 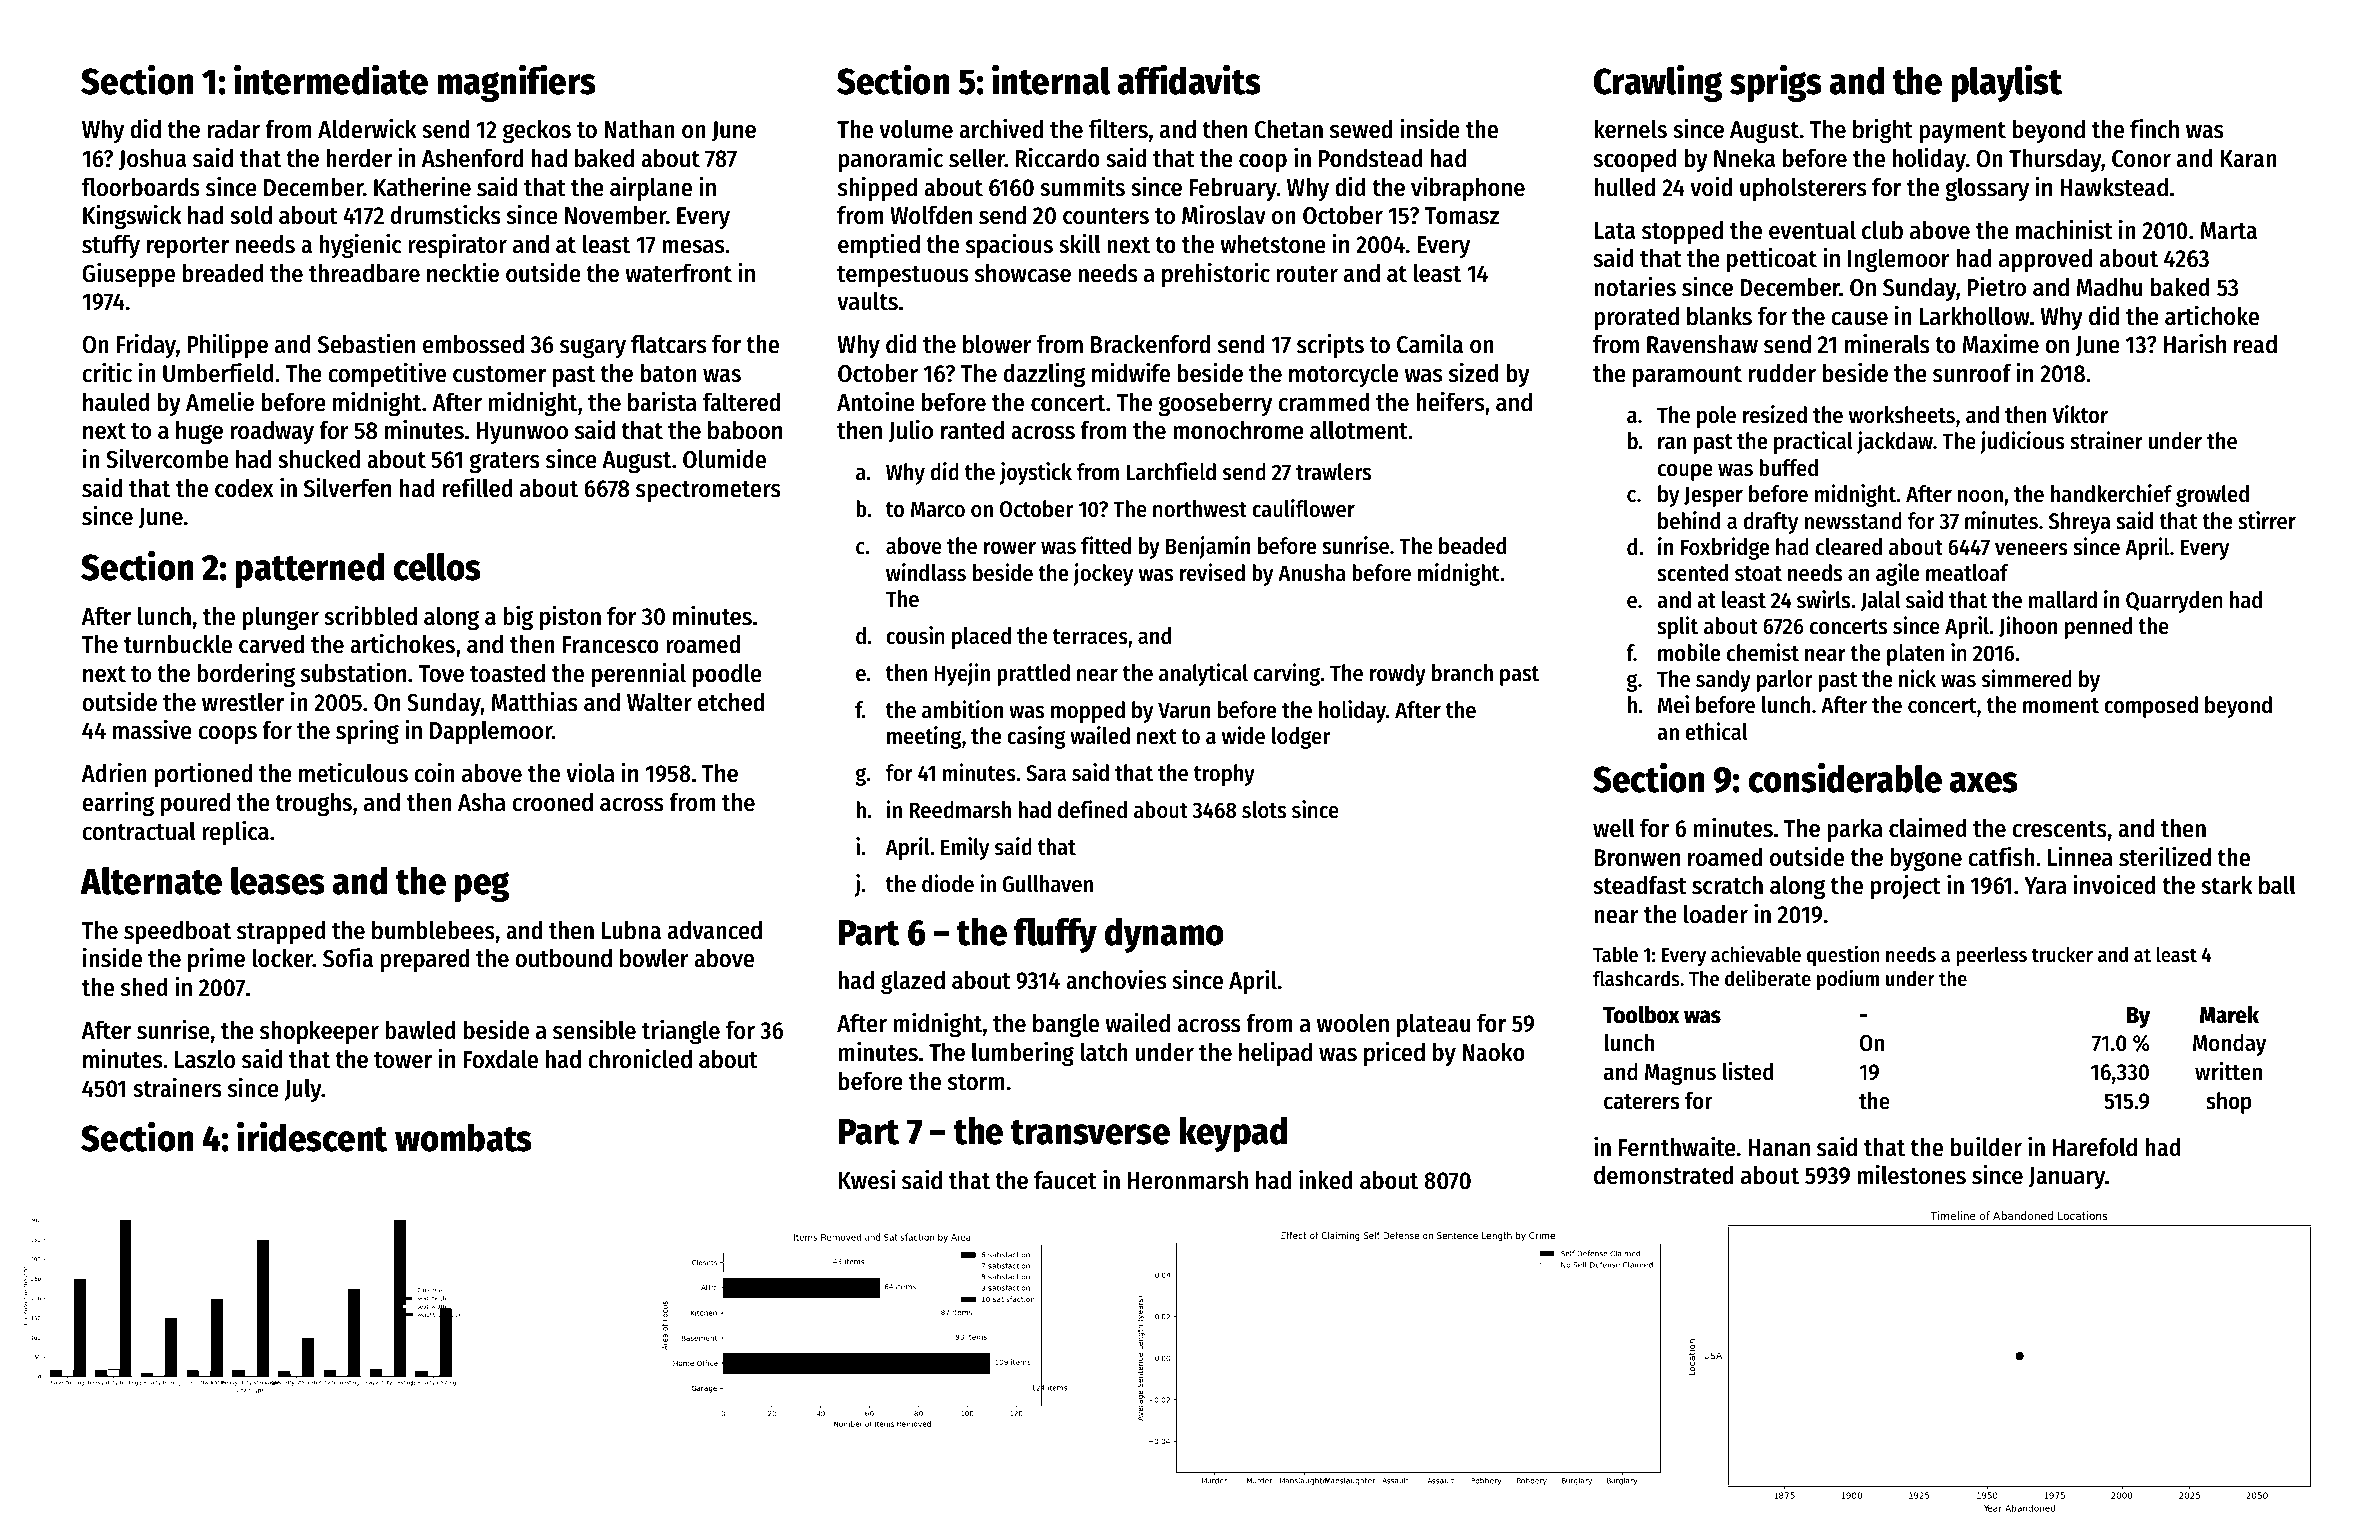 What do you see at coordinates (2006, 83) in the screenshot?
I see `playlist` at bounding box center [2006, 83].
